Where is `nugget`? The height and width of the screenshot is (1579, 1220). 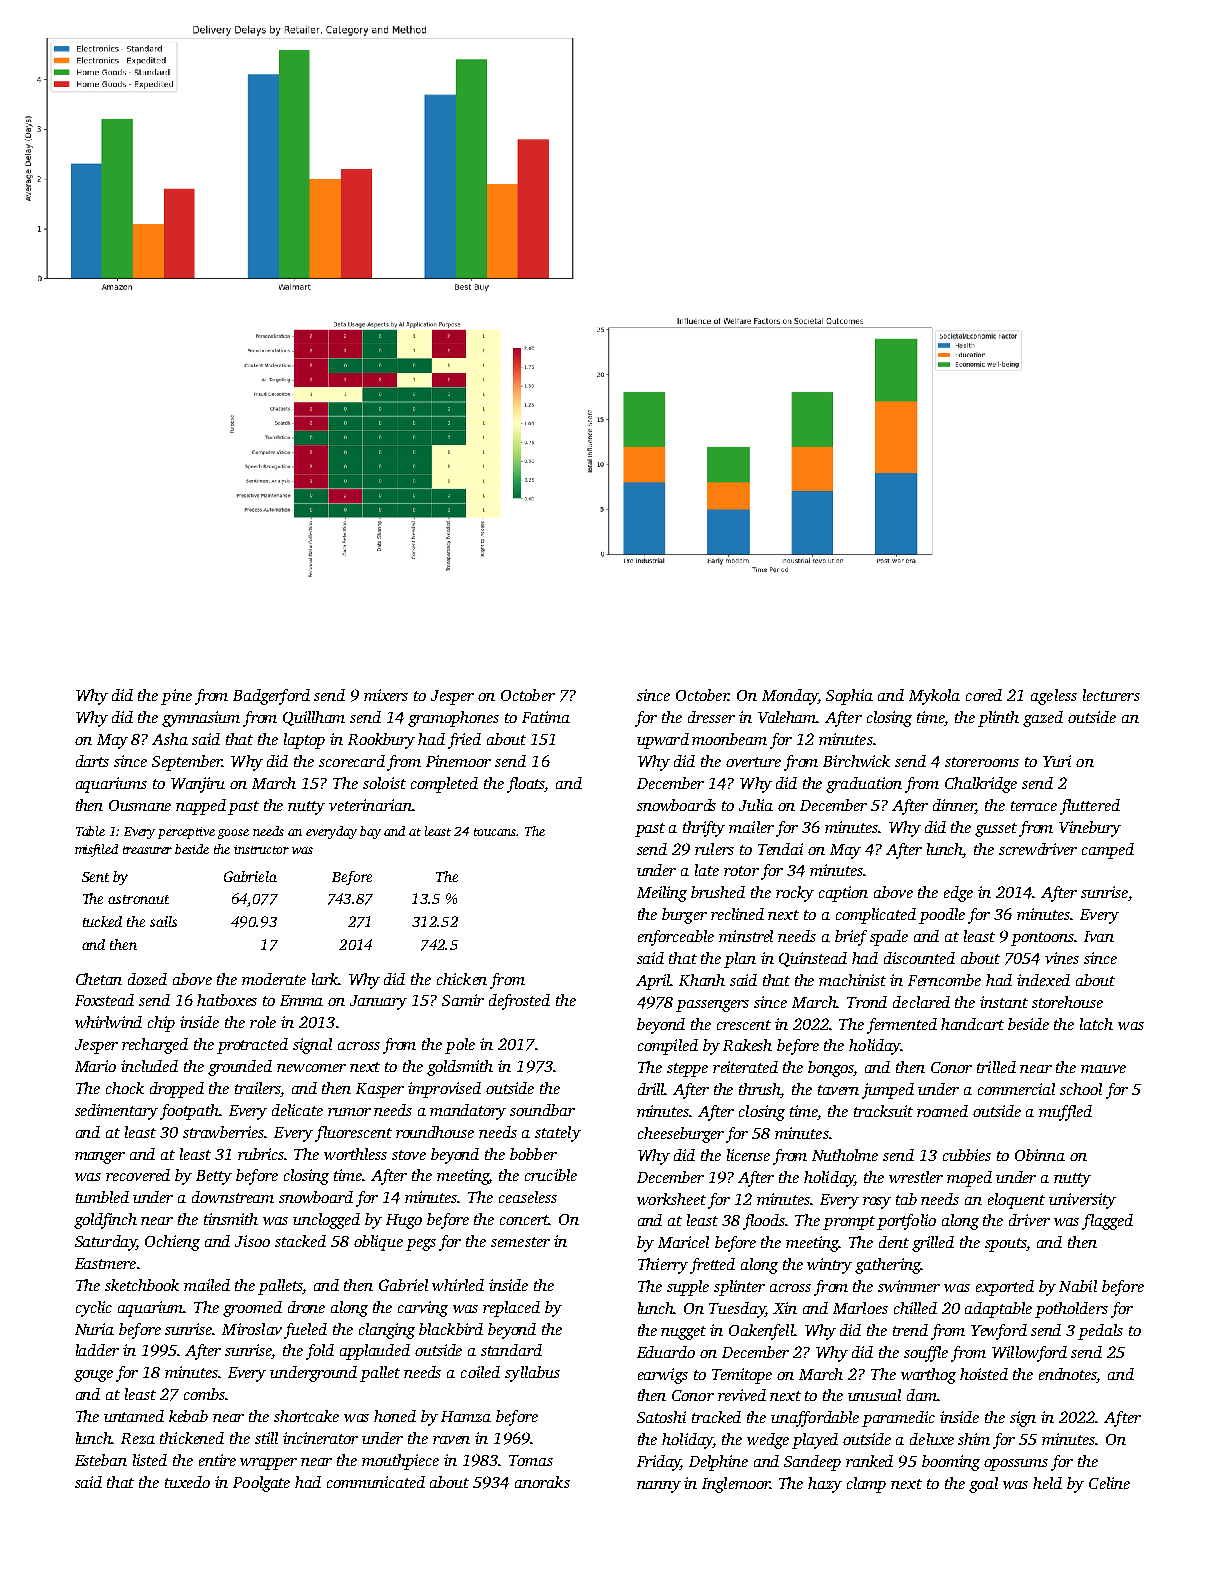 nugget is located at coordinates (683, 1333).
